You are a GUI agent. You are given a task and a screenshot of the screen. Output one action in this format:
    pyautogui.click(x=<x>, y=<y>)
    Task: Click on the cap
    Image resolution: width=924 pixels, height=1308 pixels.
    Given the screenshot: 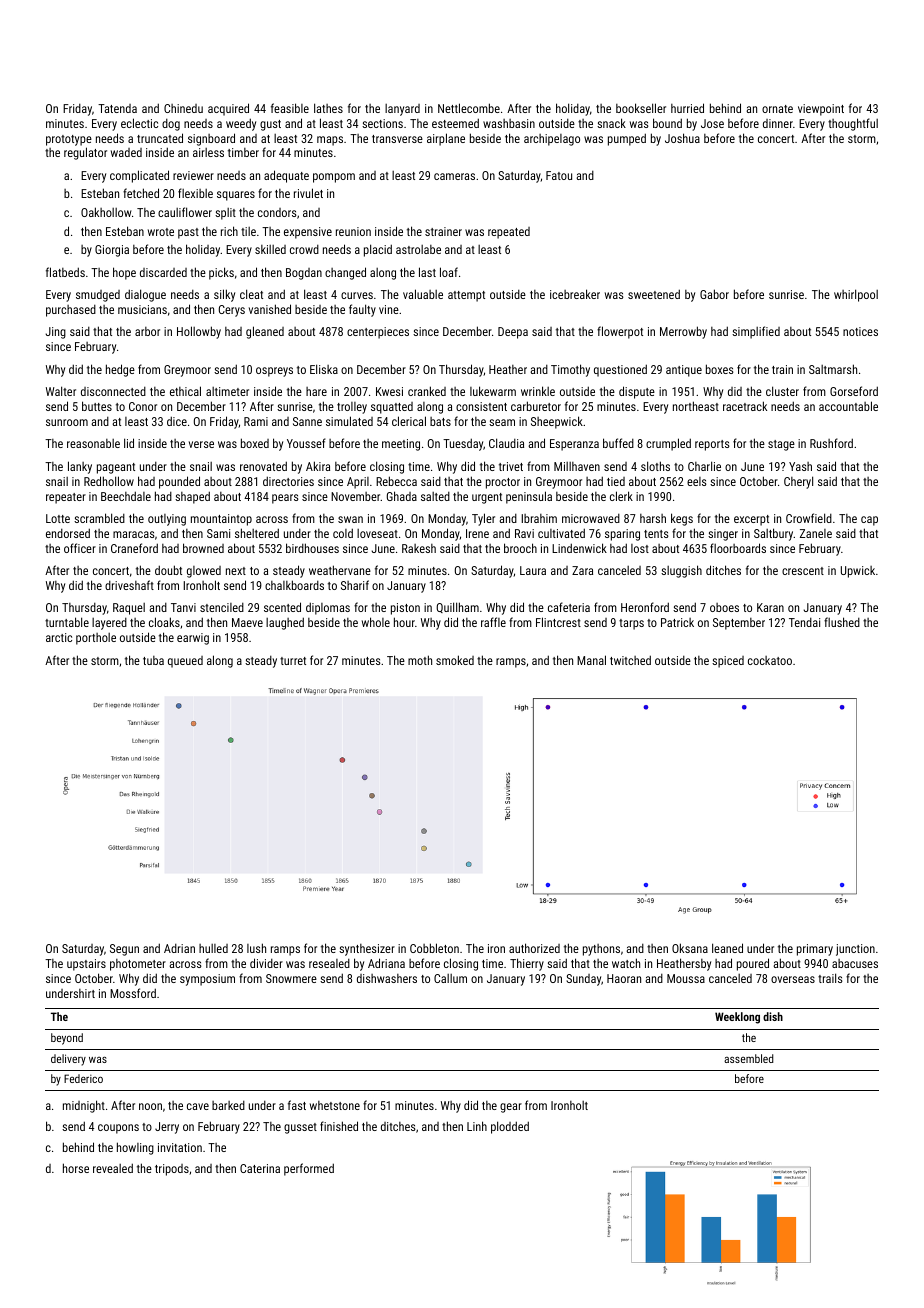 What is the action you would take?
    pyautogui.click(x=869, y=521)
